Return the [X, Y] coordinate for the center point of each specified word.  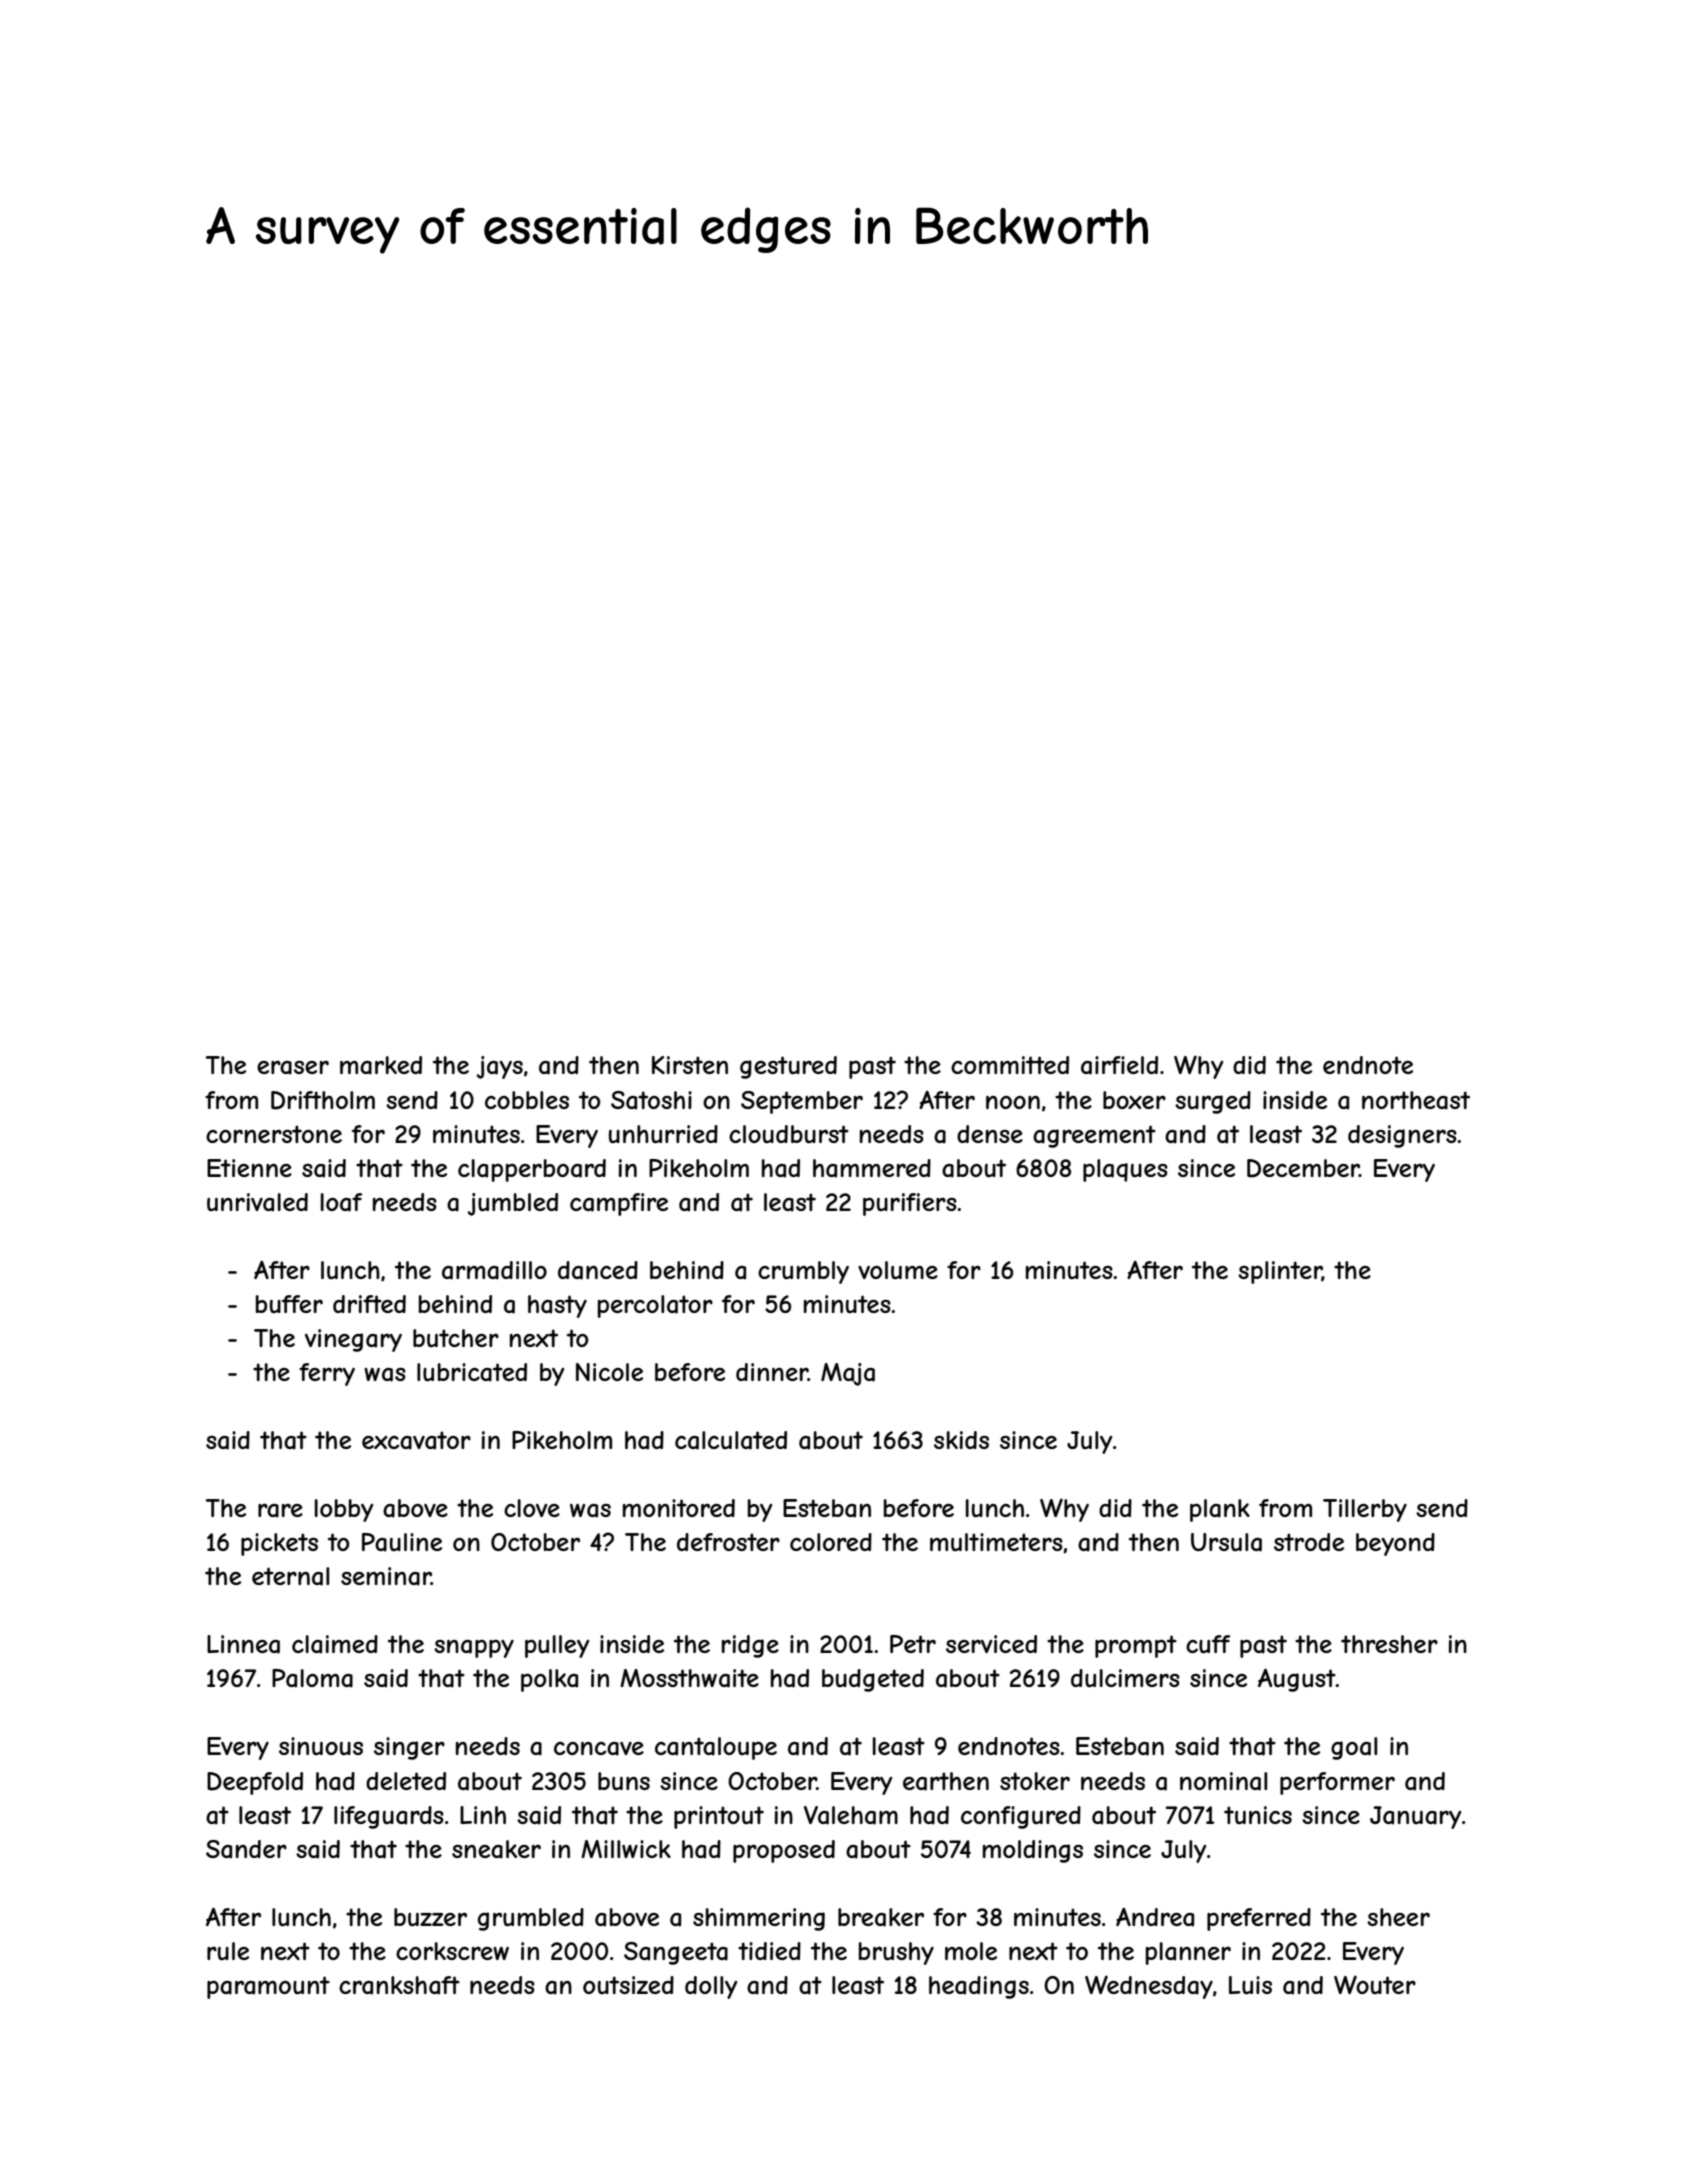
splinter [1280, 1272]
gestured [788, 1067]
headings [979, 1987]
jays [499, 1067]
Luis [1250, 1985]
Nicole [609, 1372]
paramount [268, 1987]
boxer [1134, 1100]
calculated [731, 1440]
